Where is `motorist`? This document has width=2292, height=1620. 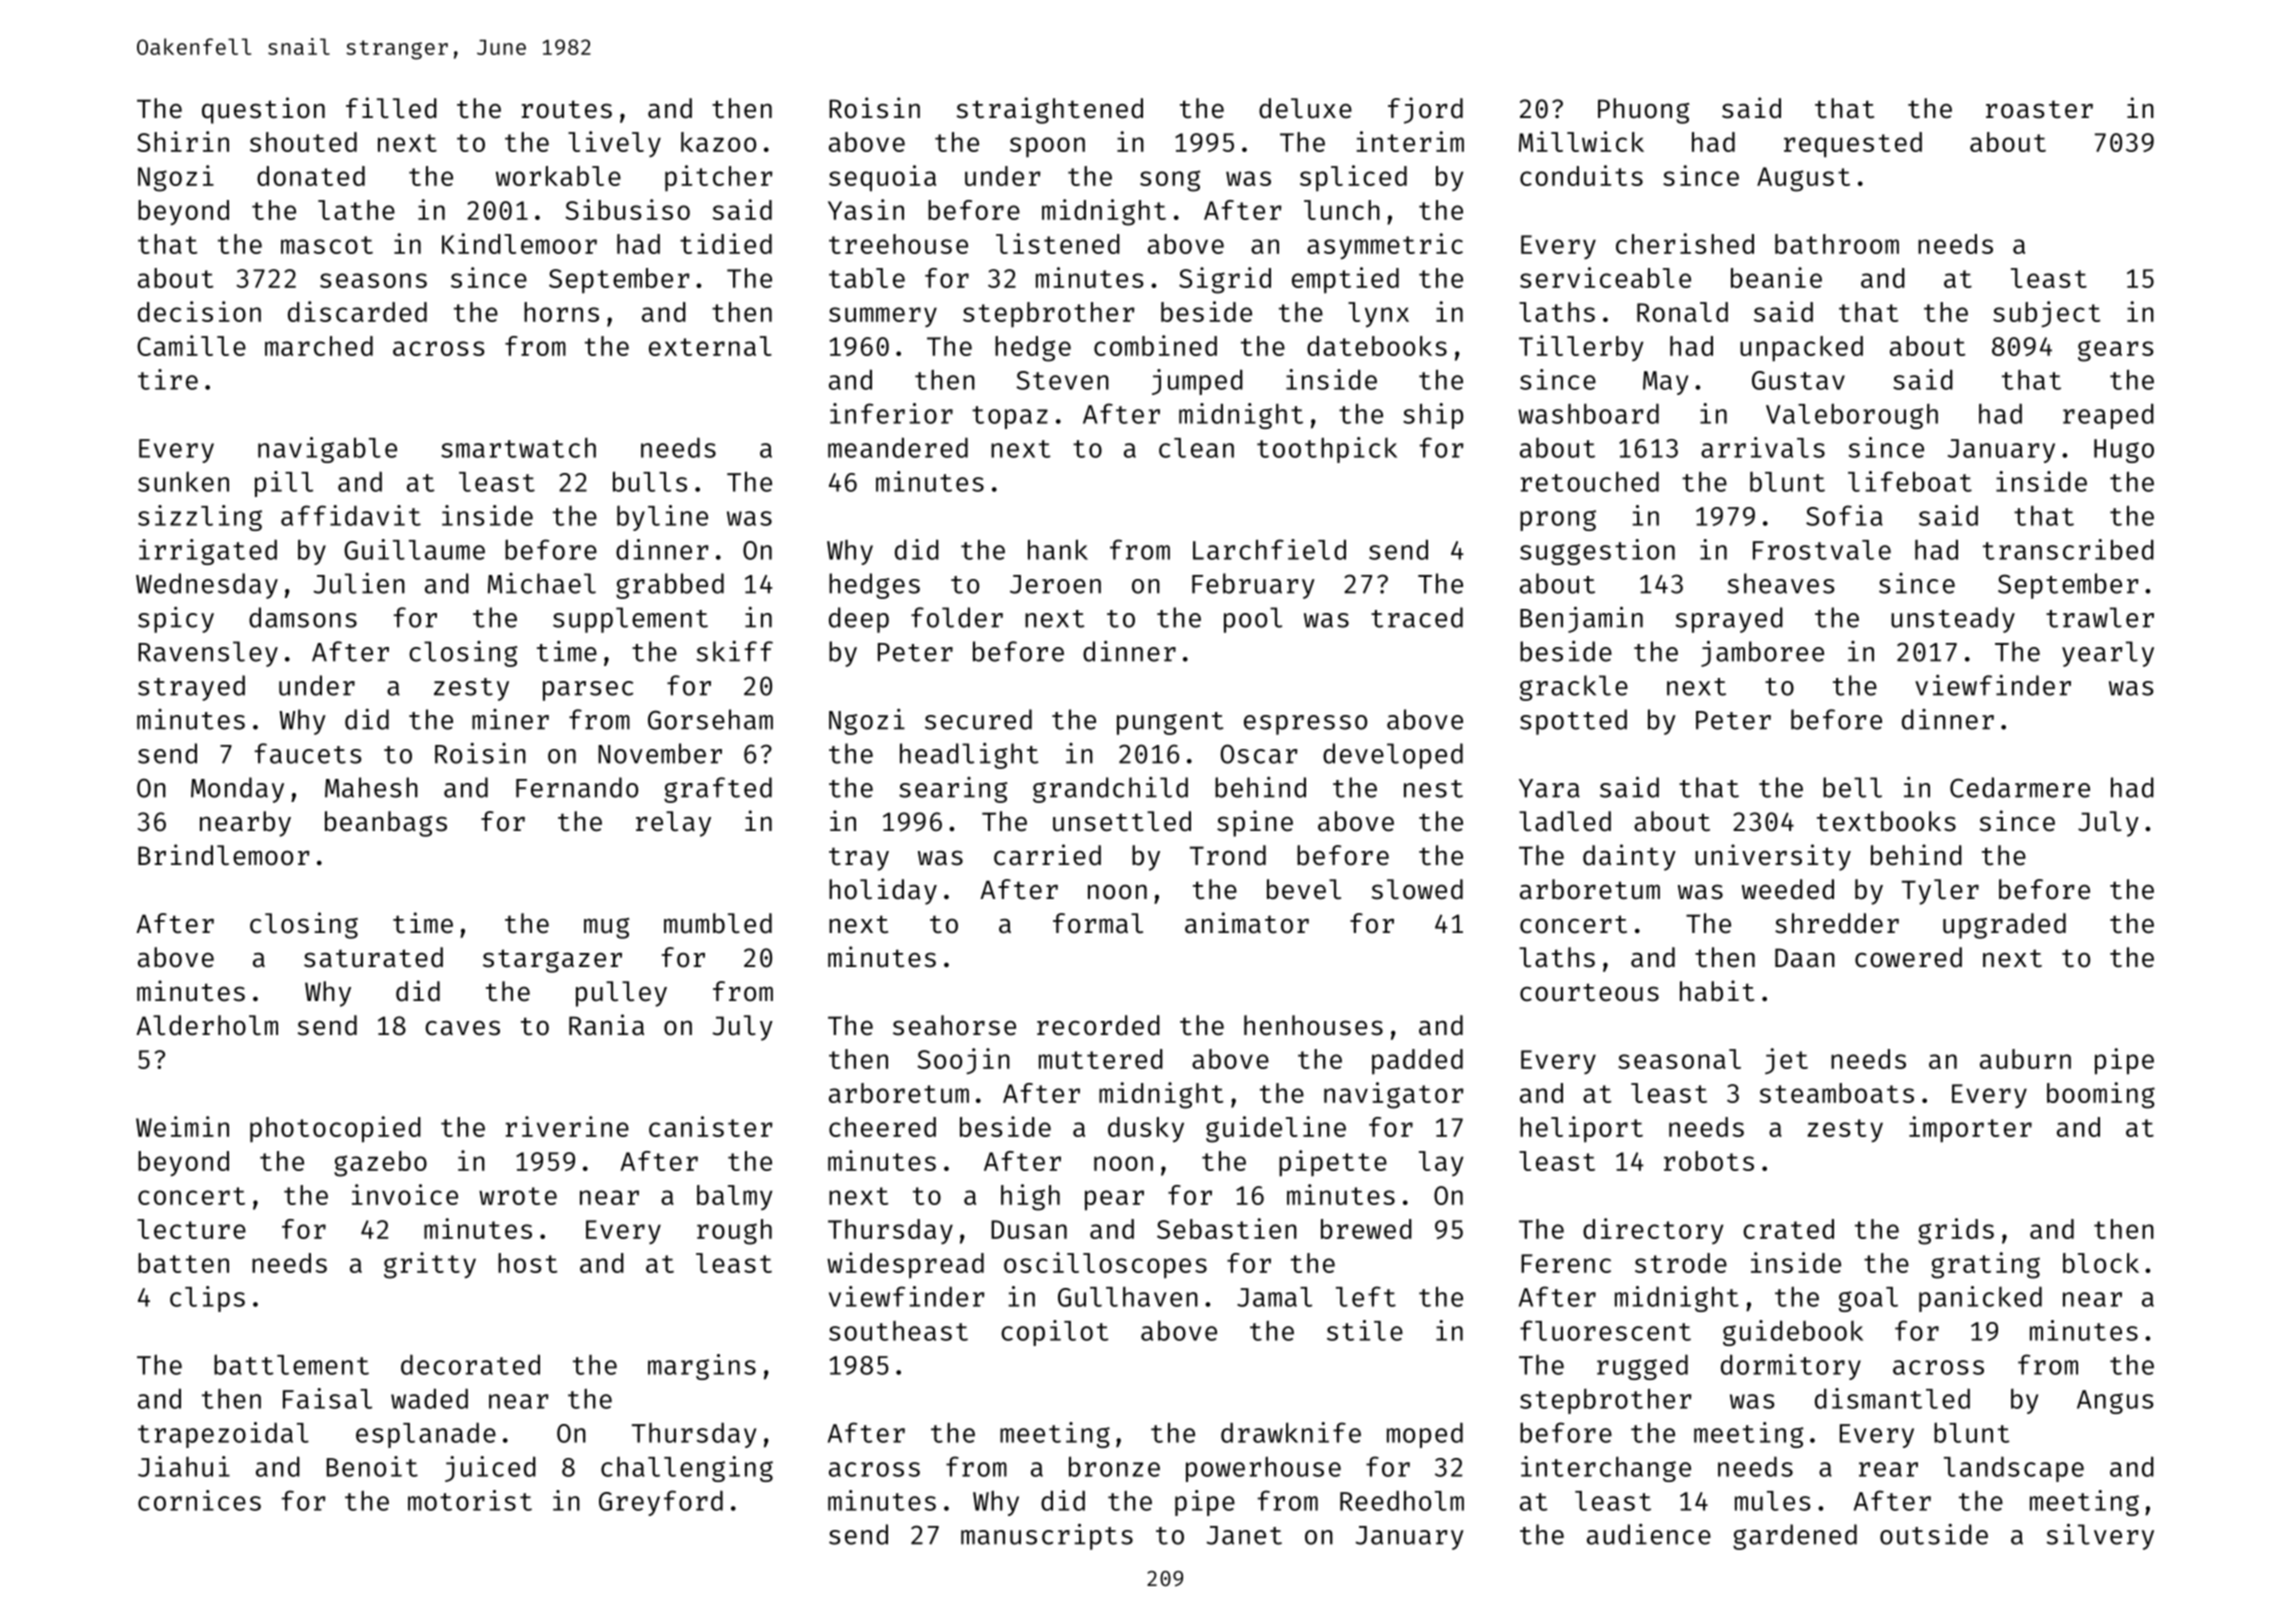 motorist is located at coordinates (470, 1500).
